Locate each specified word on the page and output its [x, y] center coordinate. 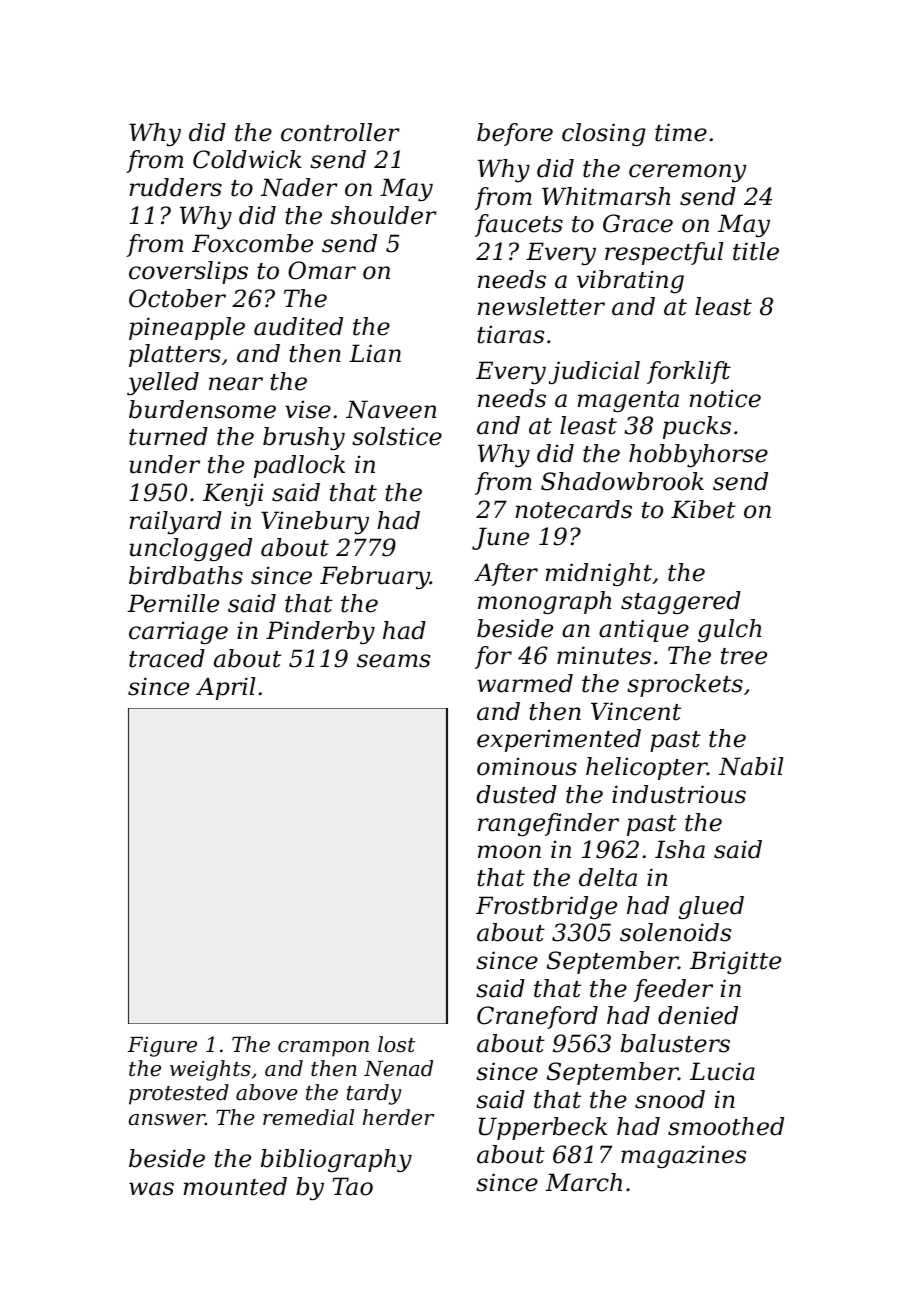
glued [711, 907]
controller [340, 132]
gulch [729, 630]
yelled [163, 383]
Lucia [722, 1071]
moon [509, 852]
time [681, 132]
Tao [353, 1186]
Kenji [233, 494]
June [500, 538]
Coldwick [247, 159]
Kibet [703, 509]
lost [397, 1044]
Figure [162, 1047]
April [225, 688]
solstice [397, 436]
